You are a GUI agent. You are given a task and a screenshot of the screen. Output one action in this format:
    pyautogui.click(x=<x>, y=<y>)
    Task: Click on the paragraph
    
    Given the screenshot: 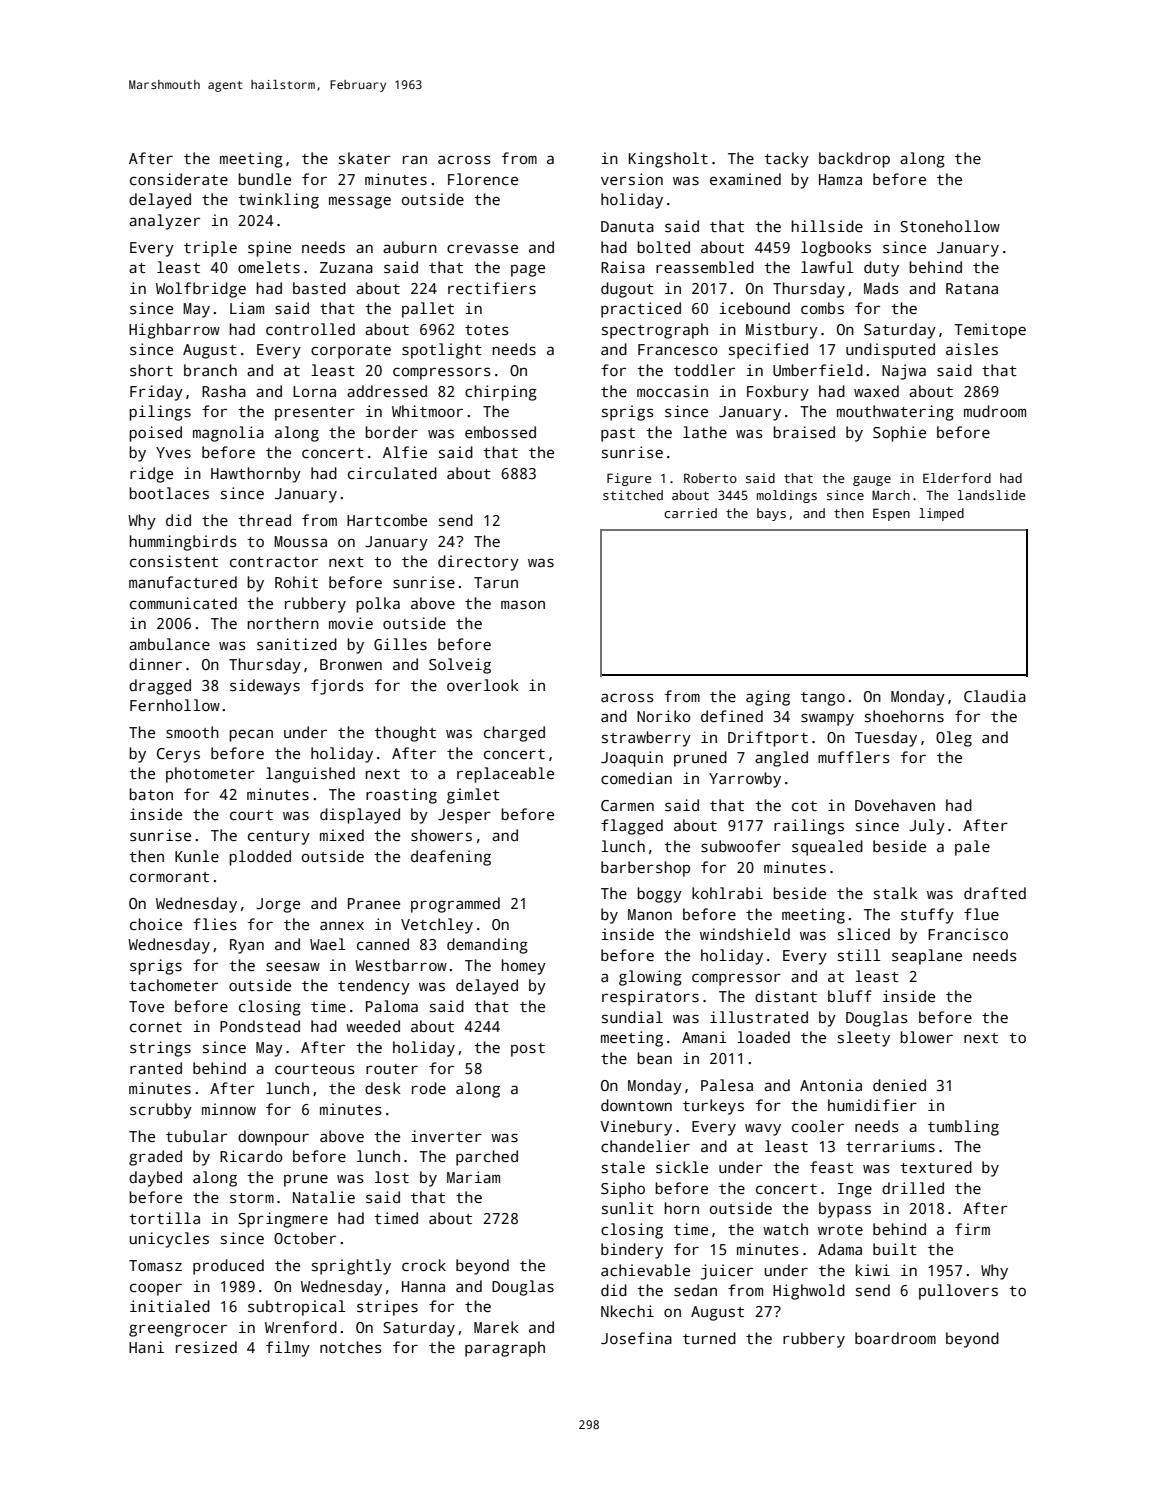 What is the action you would take?
    pyautogui.click(x=505, y=1349)
